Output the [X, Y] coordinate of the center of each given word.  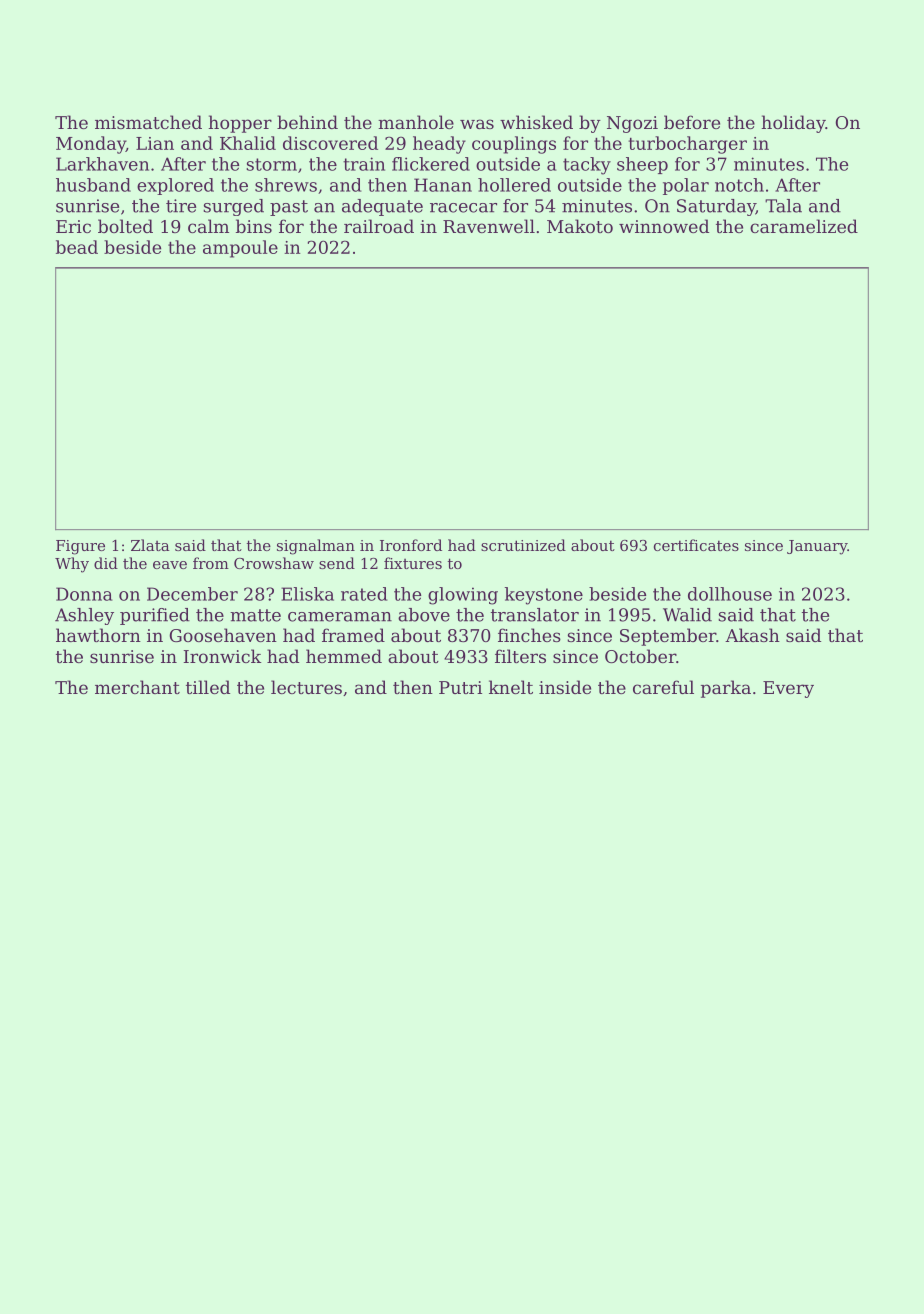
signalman [316, 547]
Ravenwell [489, 226]
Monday [91, 145]
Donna [84, 594]
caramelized [804, 226]
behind [307, 122]
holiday [793, 124]
